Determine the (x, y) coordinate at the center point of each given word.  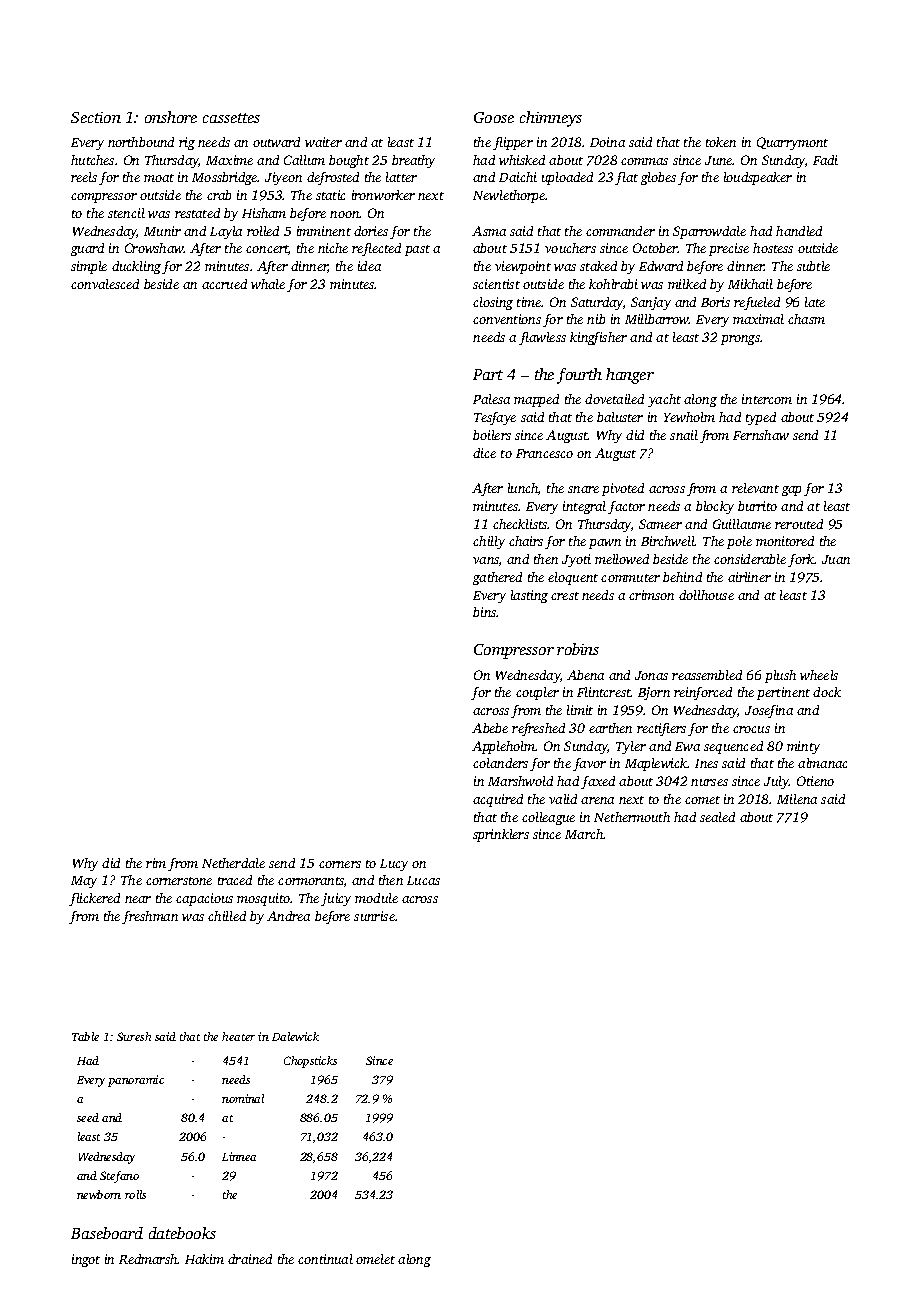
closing (493, 303)
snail (684, 435)
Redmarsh (148, 1259)
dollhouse (706, 595)
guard (87, 249)
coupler (537, 693)
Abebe (490, 728)
